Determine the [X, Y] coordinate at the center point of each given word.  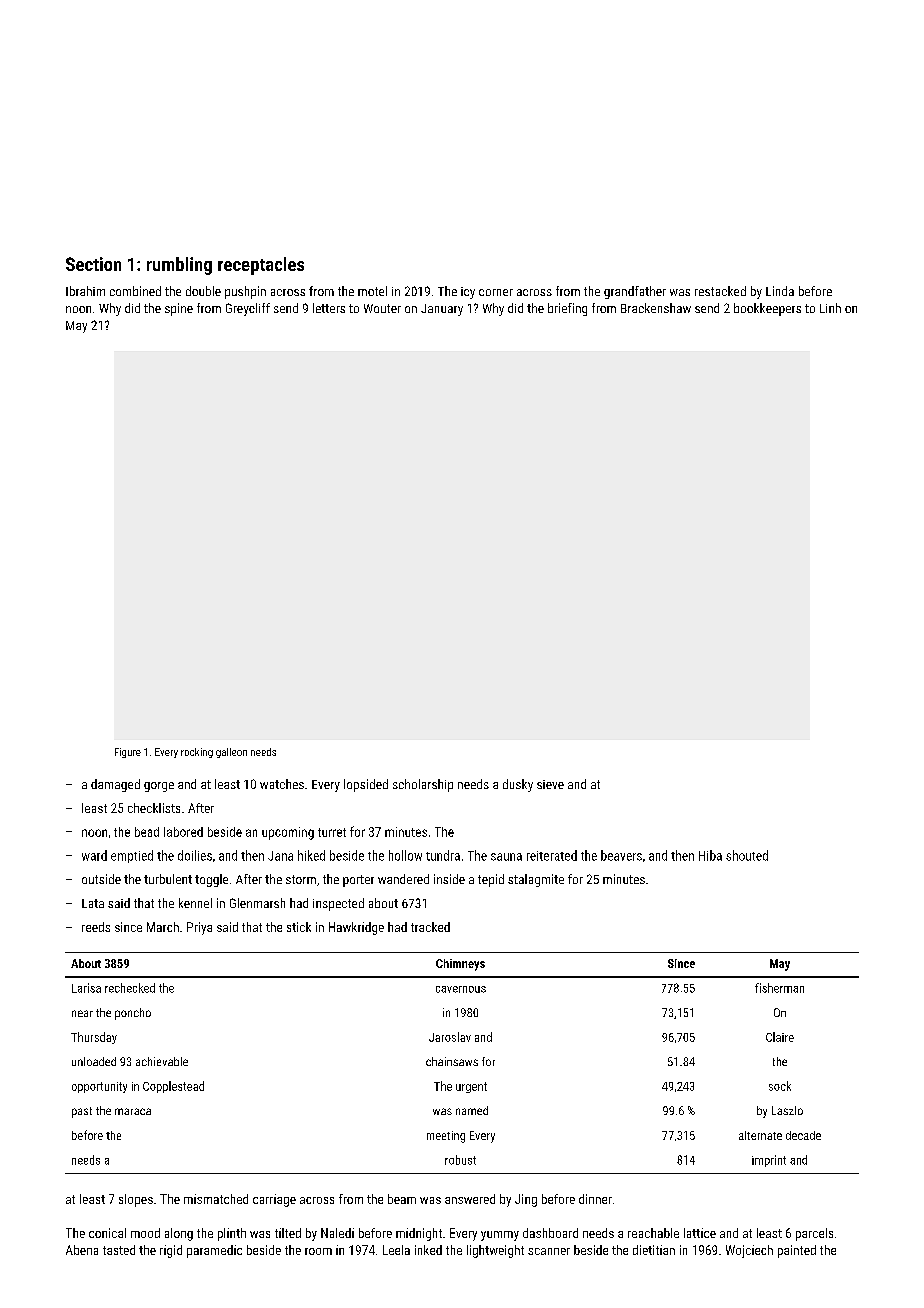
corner [496, 292]
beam [402, 1199]
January [442, 310]
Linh [830, 308]
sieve [550, 784]
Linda [780, 291]
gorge [159, 787]
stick [299, 927]
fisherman [779, 988]
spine [179, 309]
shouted [747, 855]
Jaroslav [450, 1037]
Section [93, 264]
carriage [274, 1200]
